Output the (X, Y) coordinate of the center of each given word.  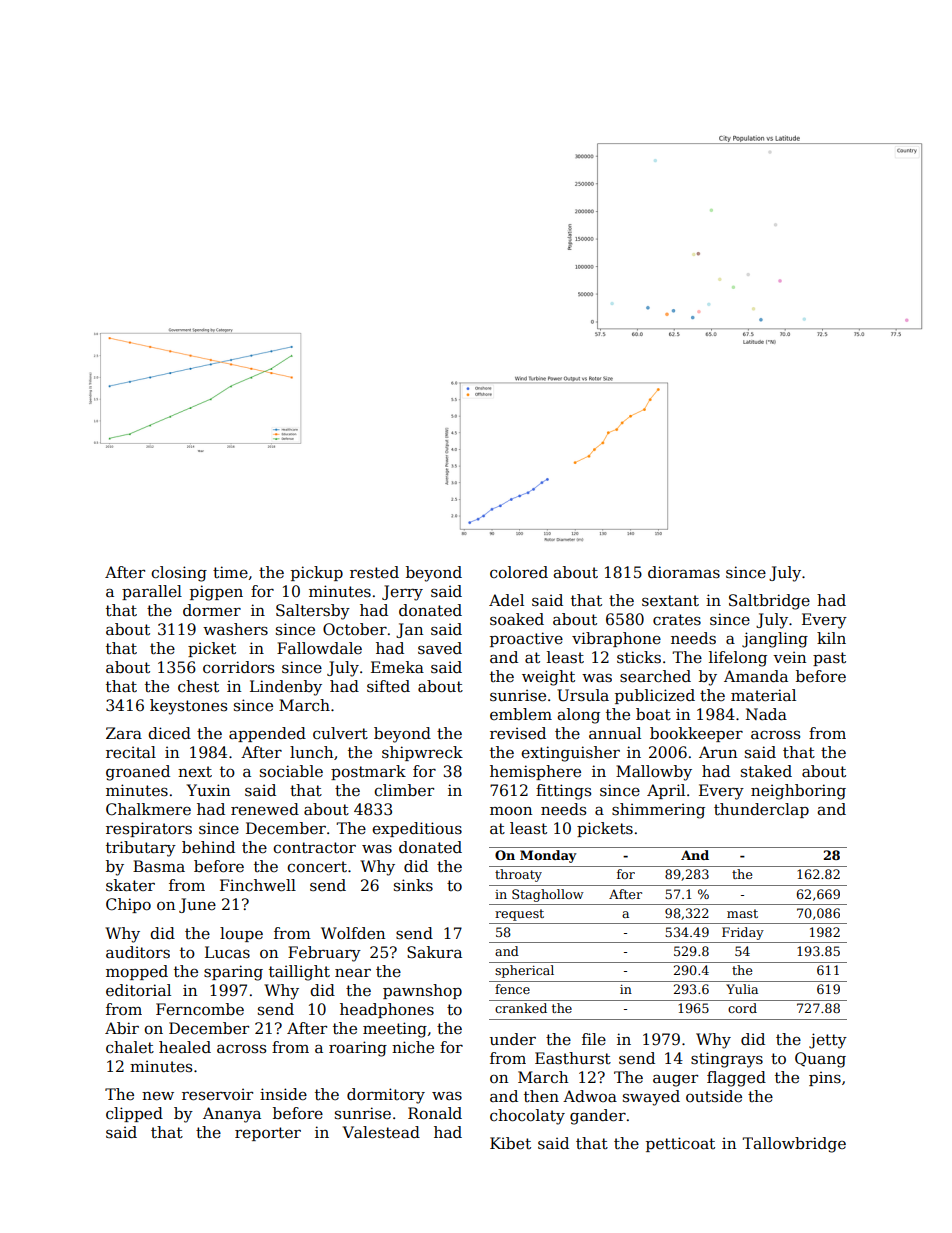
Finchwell (258, 885)
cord (742, 1008)
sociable (291, 771)
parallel (152, 592)
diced (169, 733)
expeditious (417, 829)
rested (374, 572)
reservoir (217, 1094)
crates (677, 620)
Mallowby (654, 773)
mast (742, 913)
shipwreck (422, 753)
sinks (413, 885)
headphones (387, 1010)
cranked (521, 1008)
